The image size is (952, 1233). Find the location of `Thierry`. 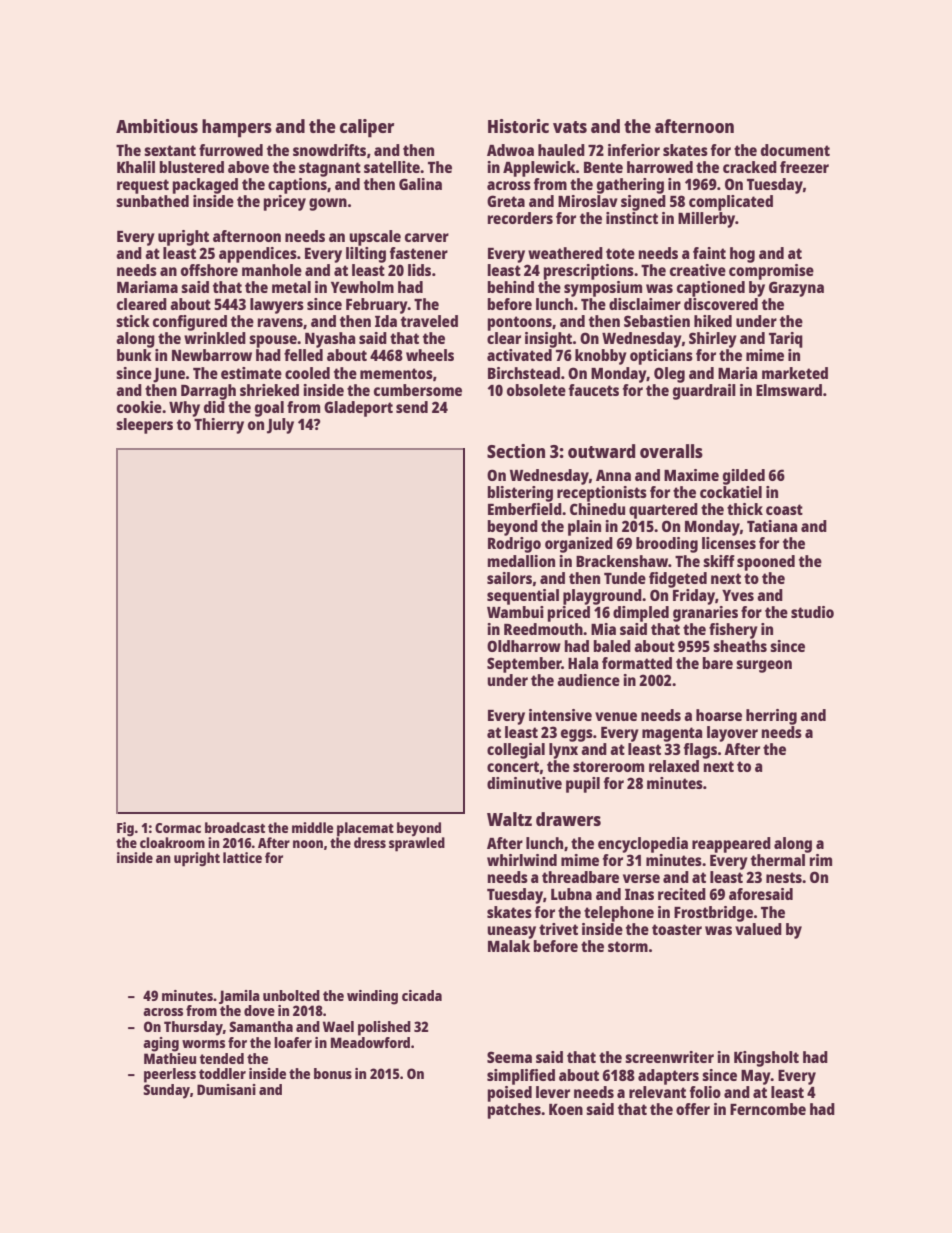

Thierry is located at coordinates (219, 426).
